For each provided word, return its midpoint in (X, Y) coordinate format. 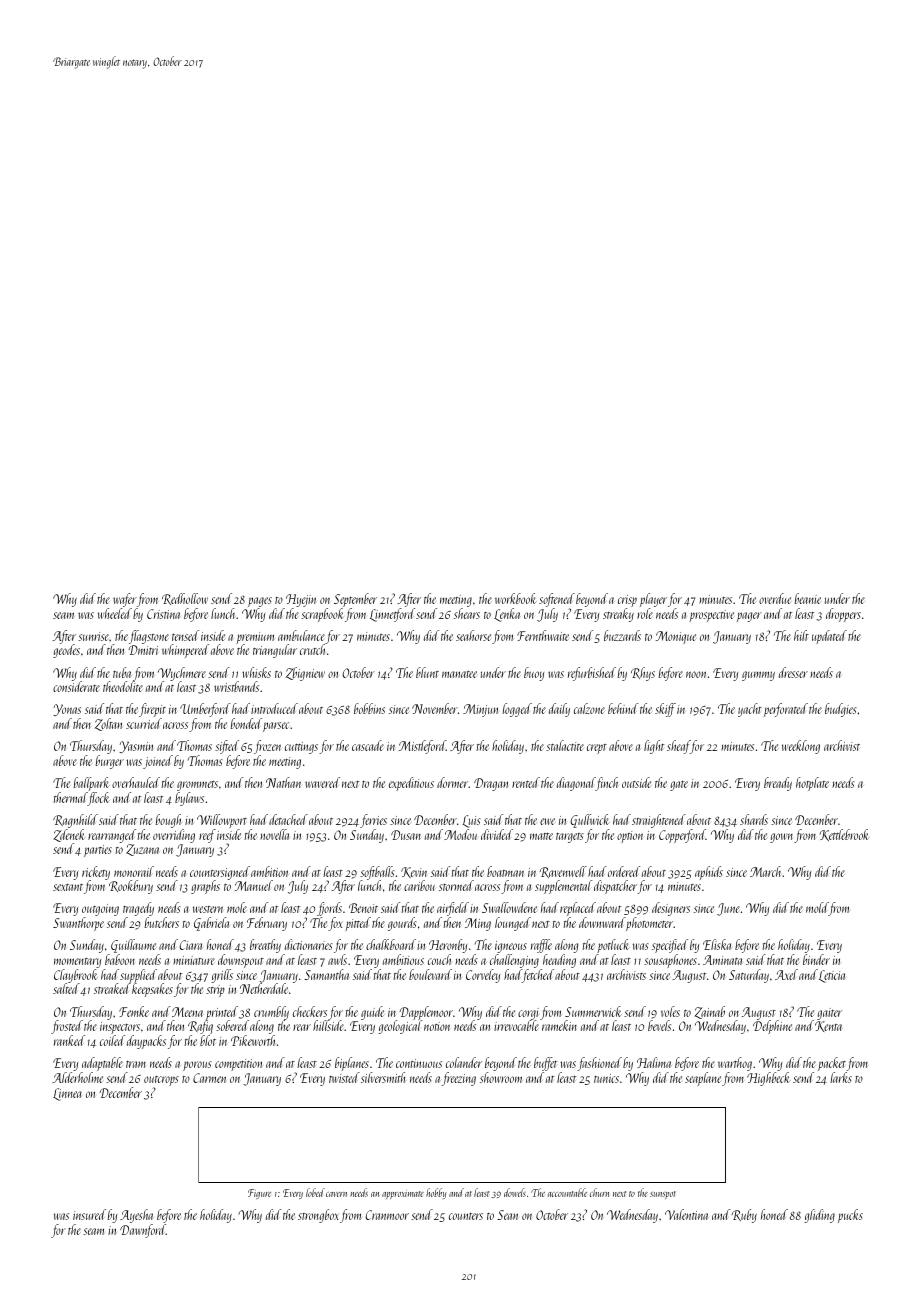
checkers (310, 1011)
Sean (507, 1215)
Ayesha (136, 1216)
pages (260, 602)
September (355, 600)
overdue (775, 598)
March (766, 871)
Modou (460, 834)
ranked (69, 1040)
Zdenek (69, 835)
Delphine (772, 1027)
